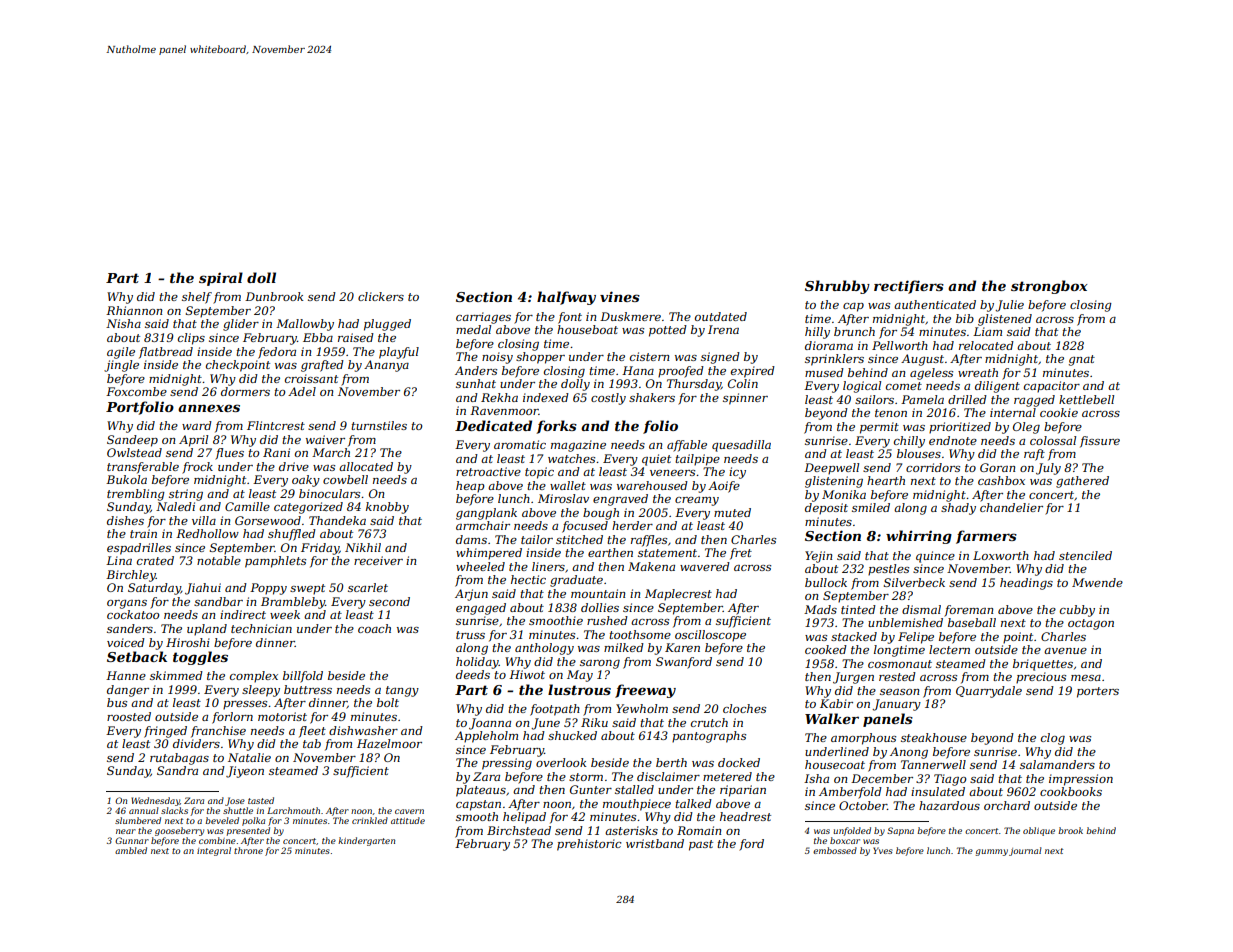 The height and width of the screenshot is (952, 1233). I want to click on Shrubby, so click(837, 287).
